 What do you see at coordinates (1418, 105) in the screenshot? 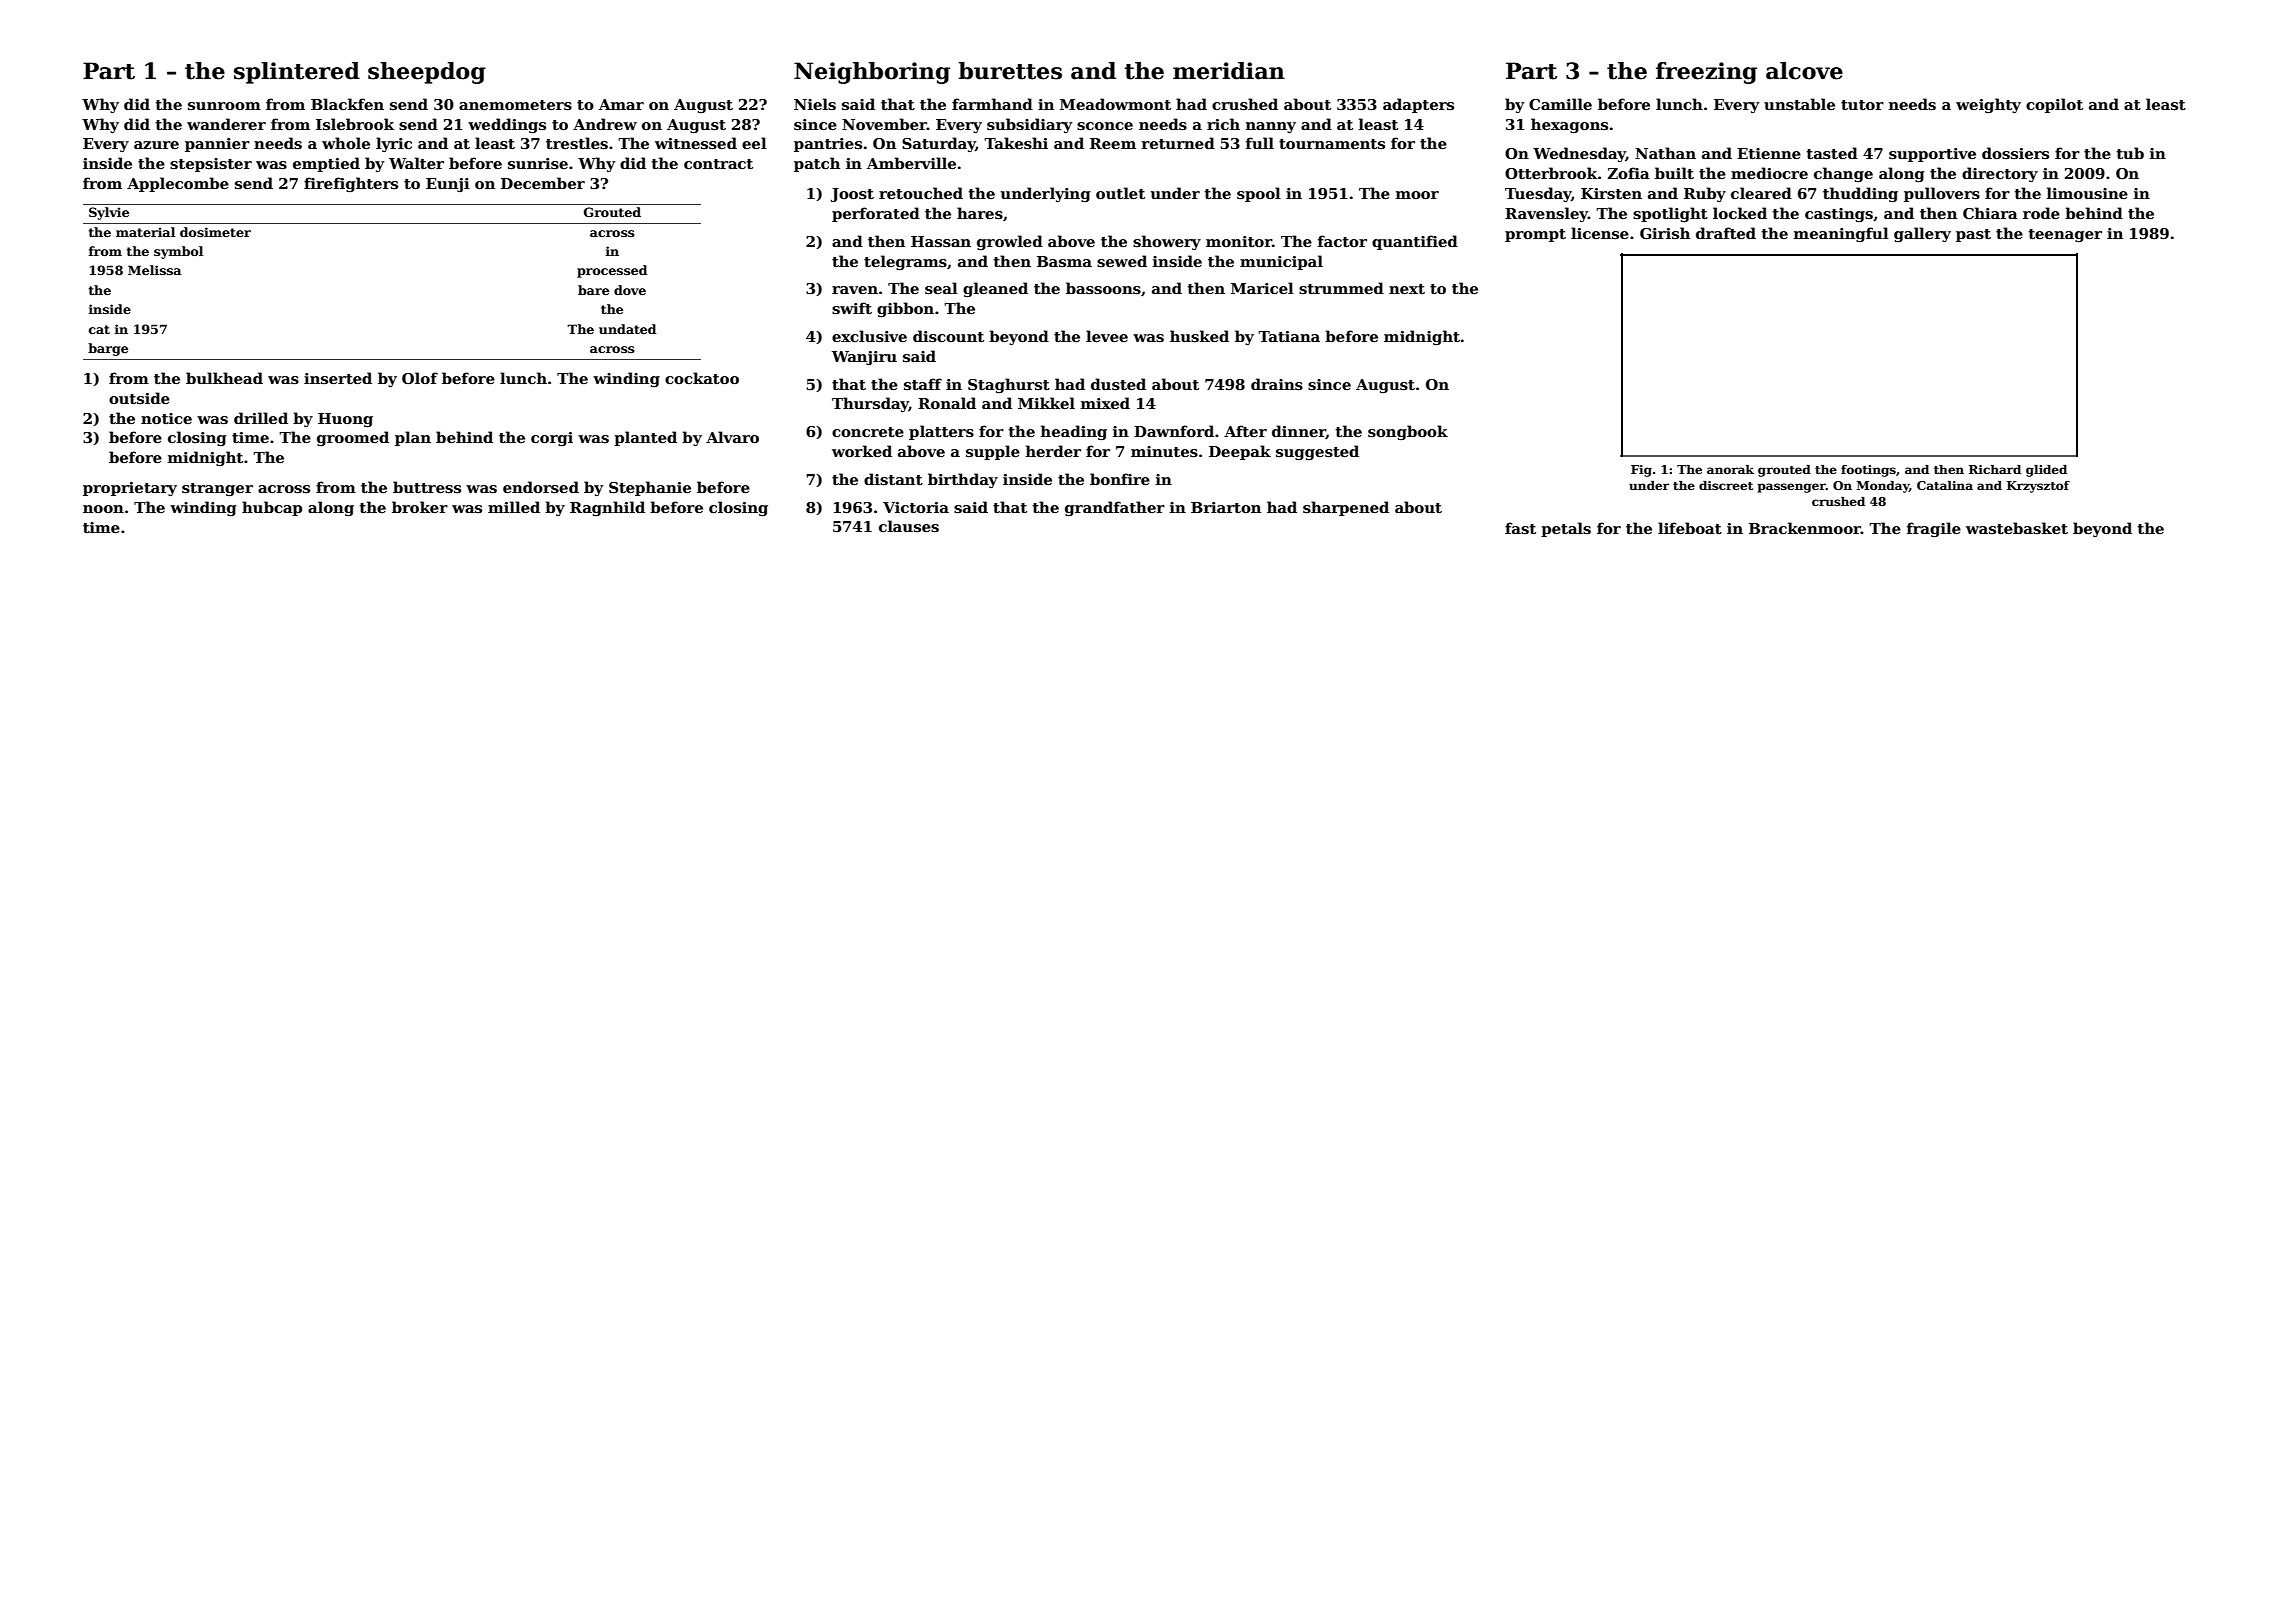
I see `adapters` at bounding box center [1418, 105].
